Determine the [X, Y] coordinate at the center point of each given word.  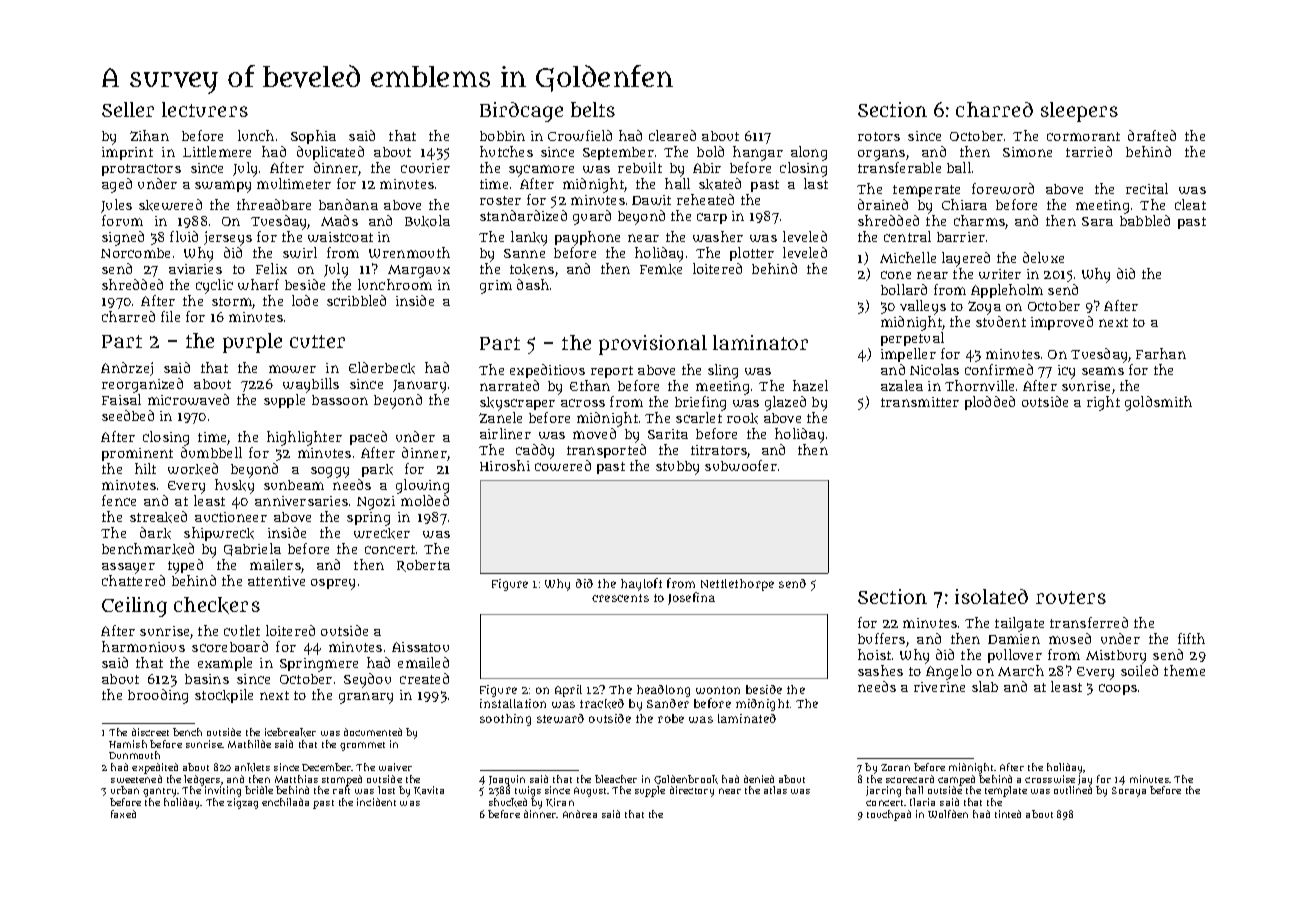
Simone [1027, 152]
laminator [760, 342]
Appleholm [1007, 291]
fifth [1191, 638]
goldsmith [1158, 403]
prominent [137, 454]
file [170, 316]
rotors [879, 136]
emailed [423, 662]
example [225, 664]
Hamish [128, 744]
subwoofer [741, 465]
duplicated [330, 153]
